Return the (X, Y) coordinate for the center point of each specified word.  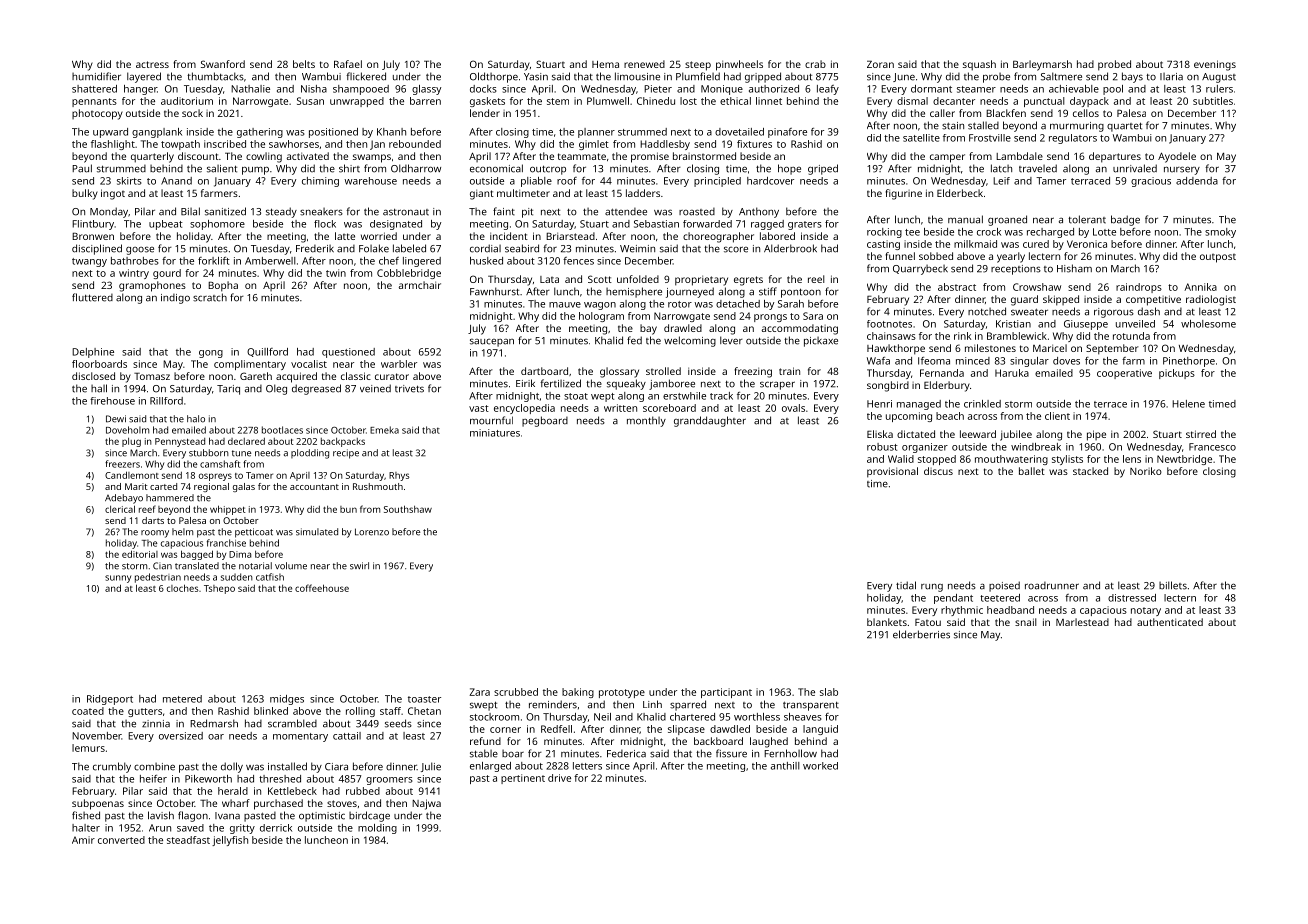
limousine (637, 76)
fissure (731, 753)
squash (979, 65)
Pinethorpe (1189, 362)
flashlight (113, 145)
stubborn (209, 453)
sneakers (321, 212)
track (721, 396)
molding (377, 829)
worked (820, 766)
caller (942, 113)
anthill (785, 766)
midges (287, 700)
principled (717, 182)
